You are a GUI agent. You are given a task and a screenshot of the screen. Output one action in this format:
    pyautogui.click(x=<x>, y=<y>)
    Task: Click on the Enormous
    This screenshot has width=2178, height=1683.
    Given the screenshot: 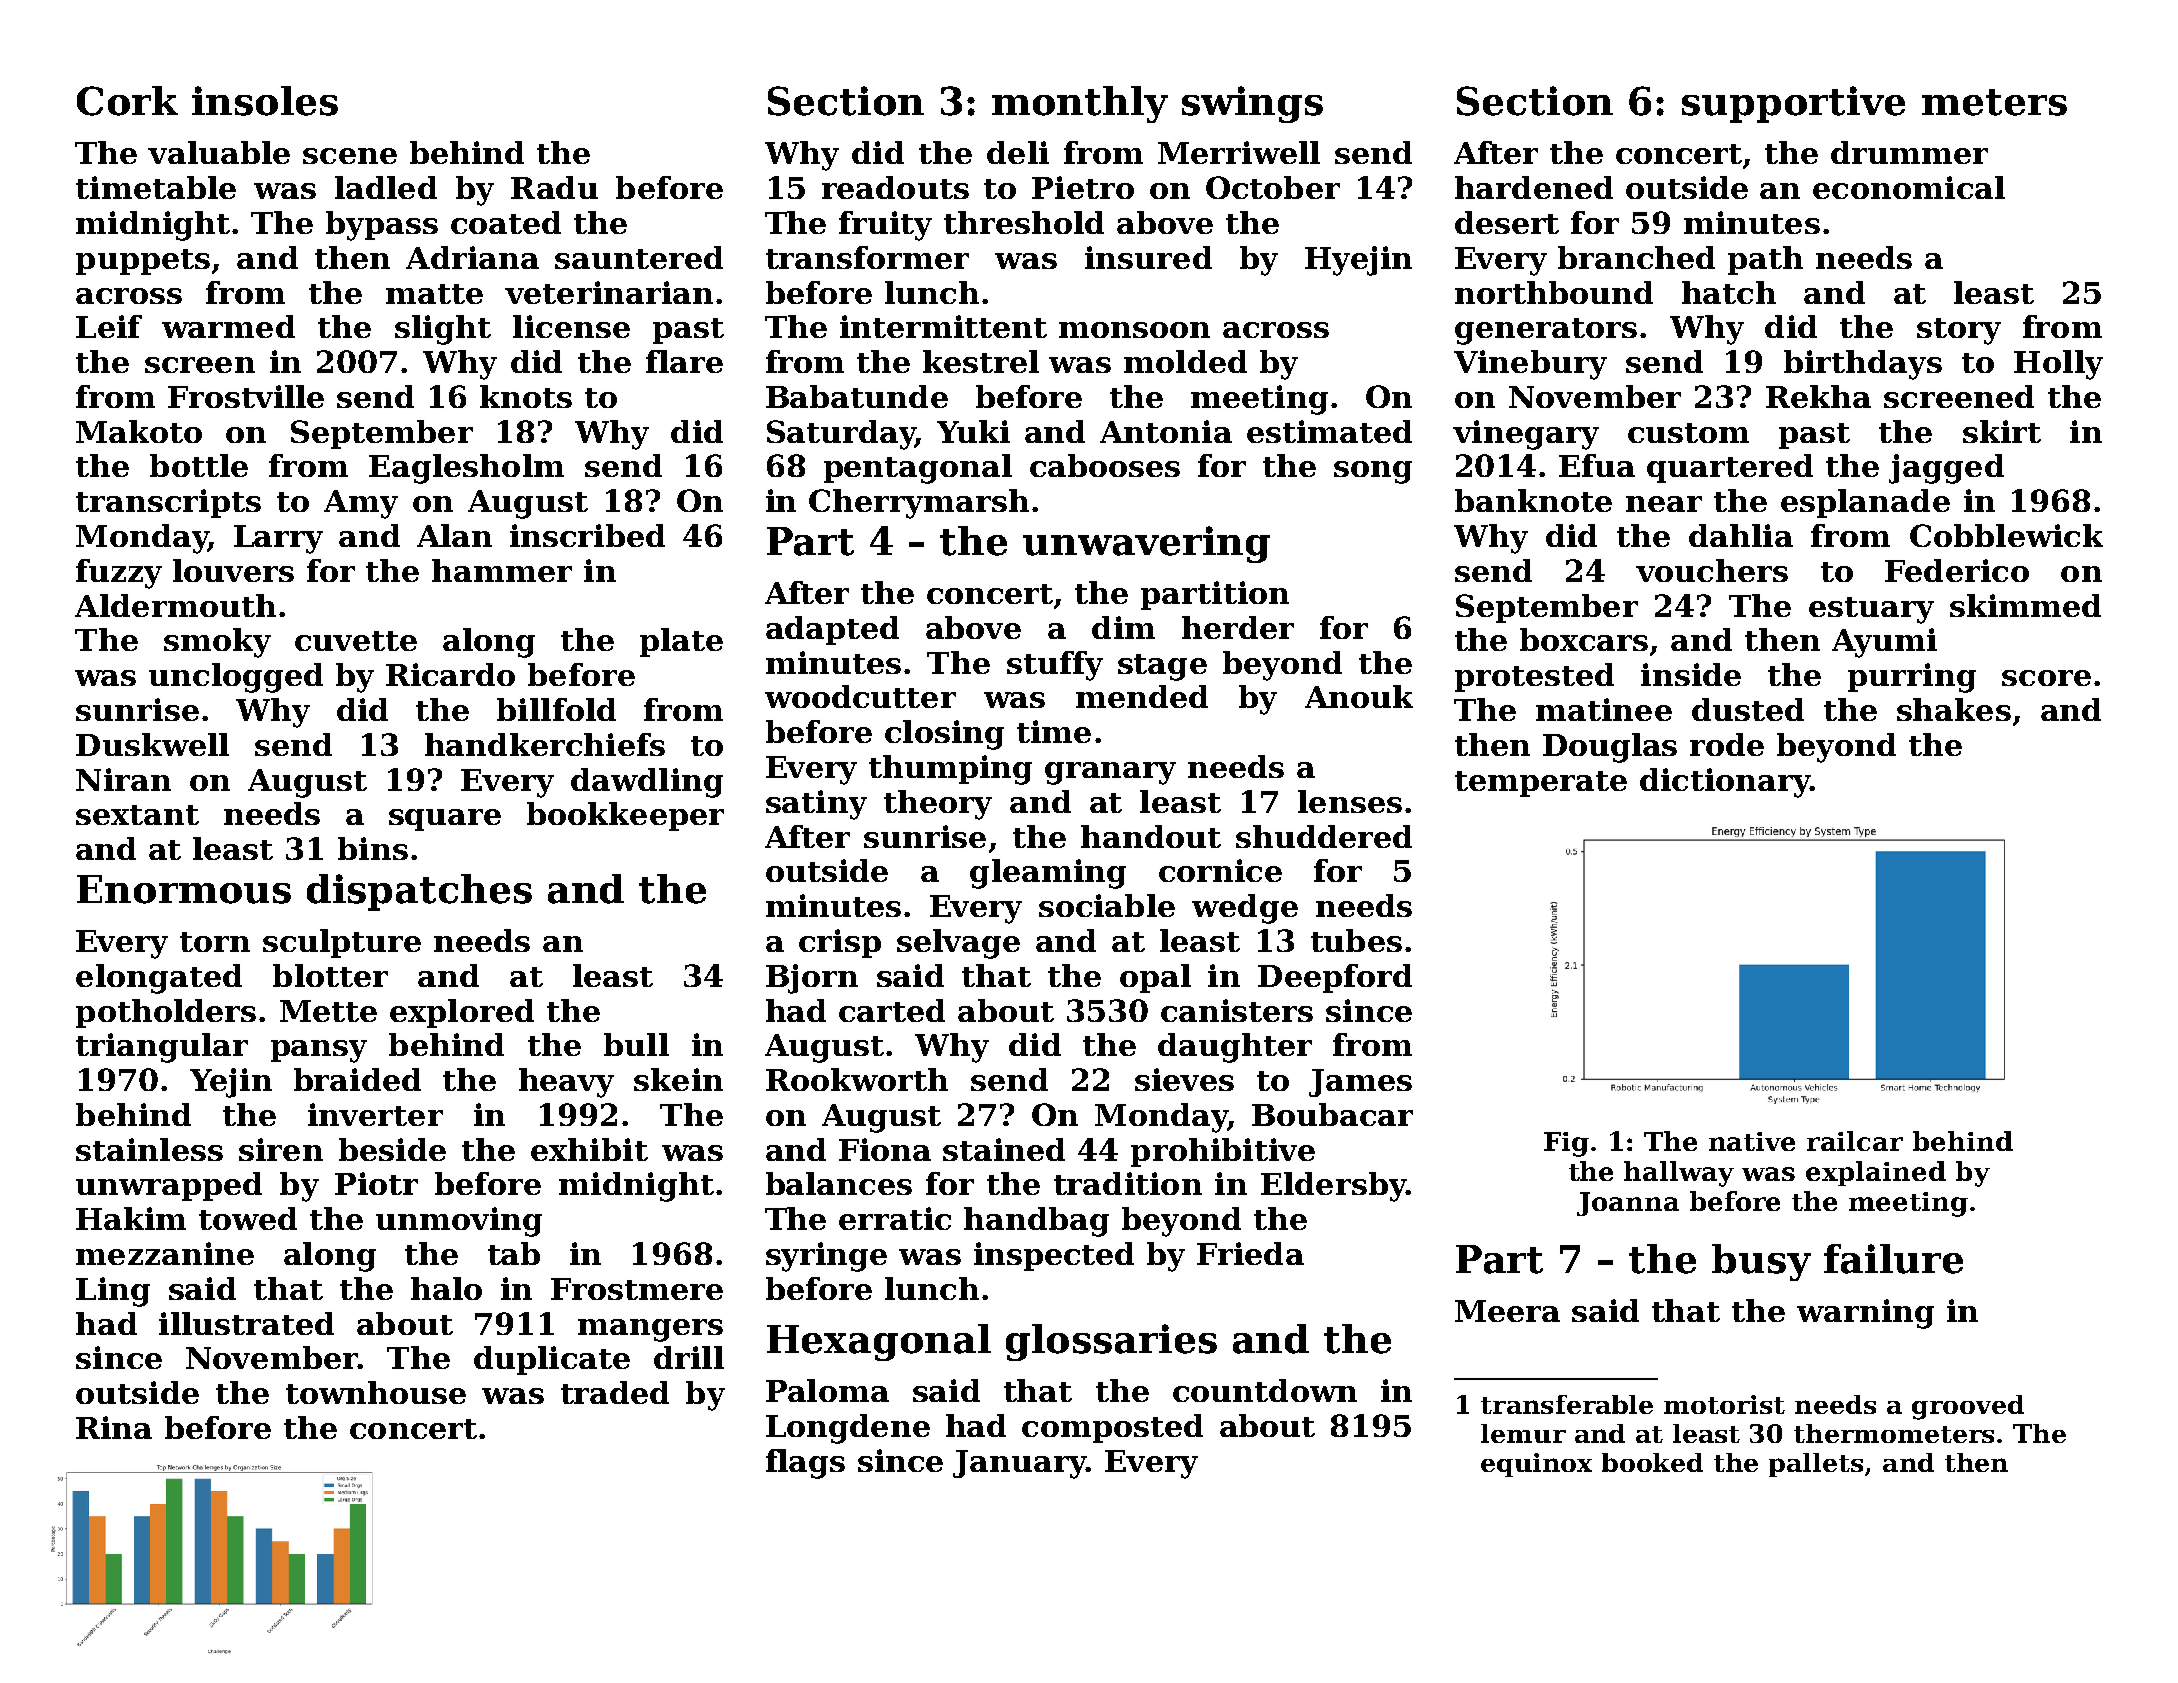 What is the action you would take?
    pyautogui.click(x=184, y=889)
